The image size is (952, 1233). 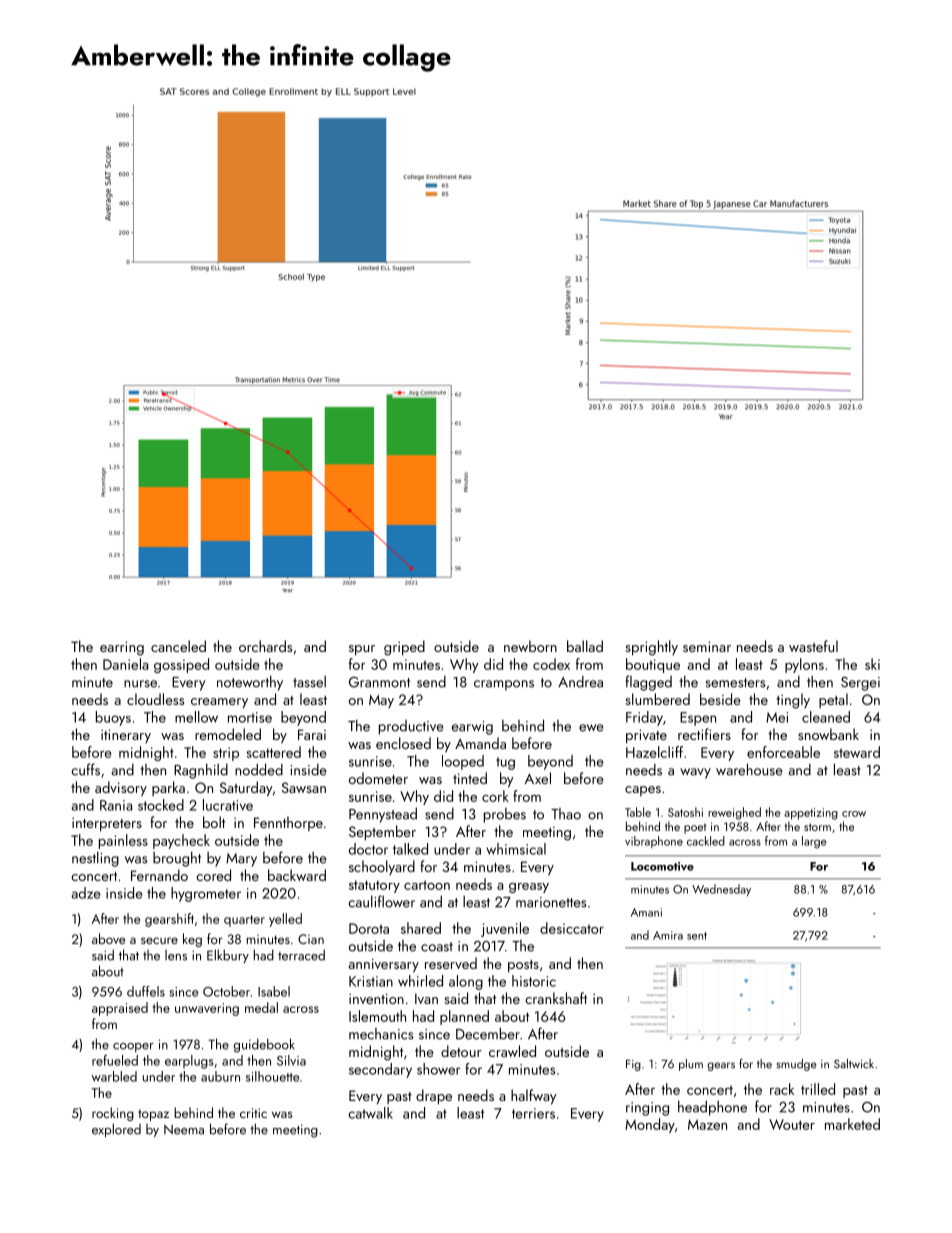 I want to click on explored, so click(x=116, y=1130).
